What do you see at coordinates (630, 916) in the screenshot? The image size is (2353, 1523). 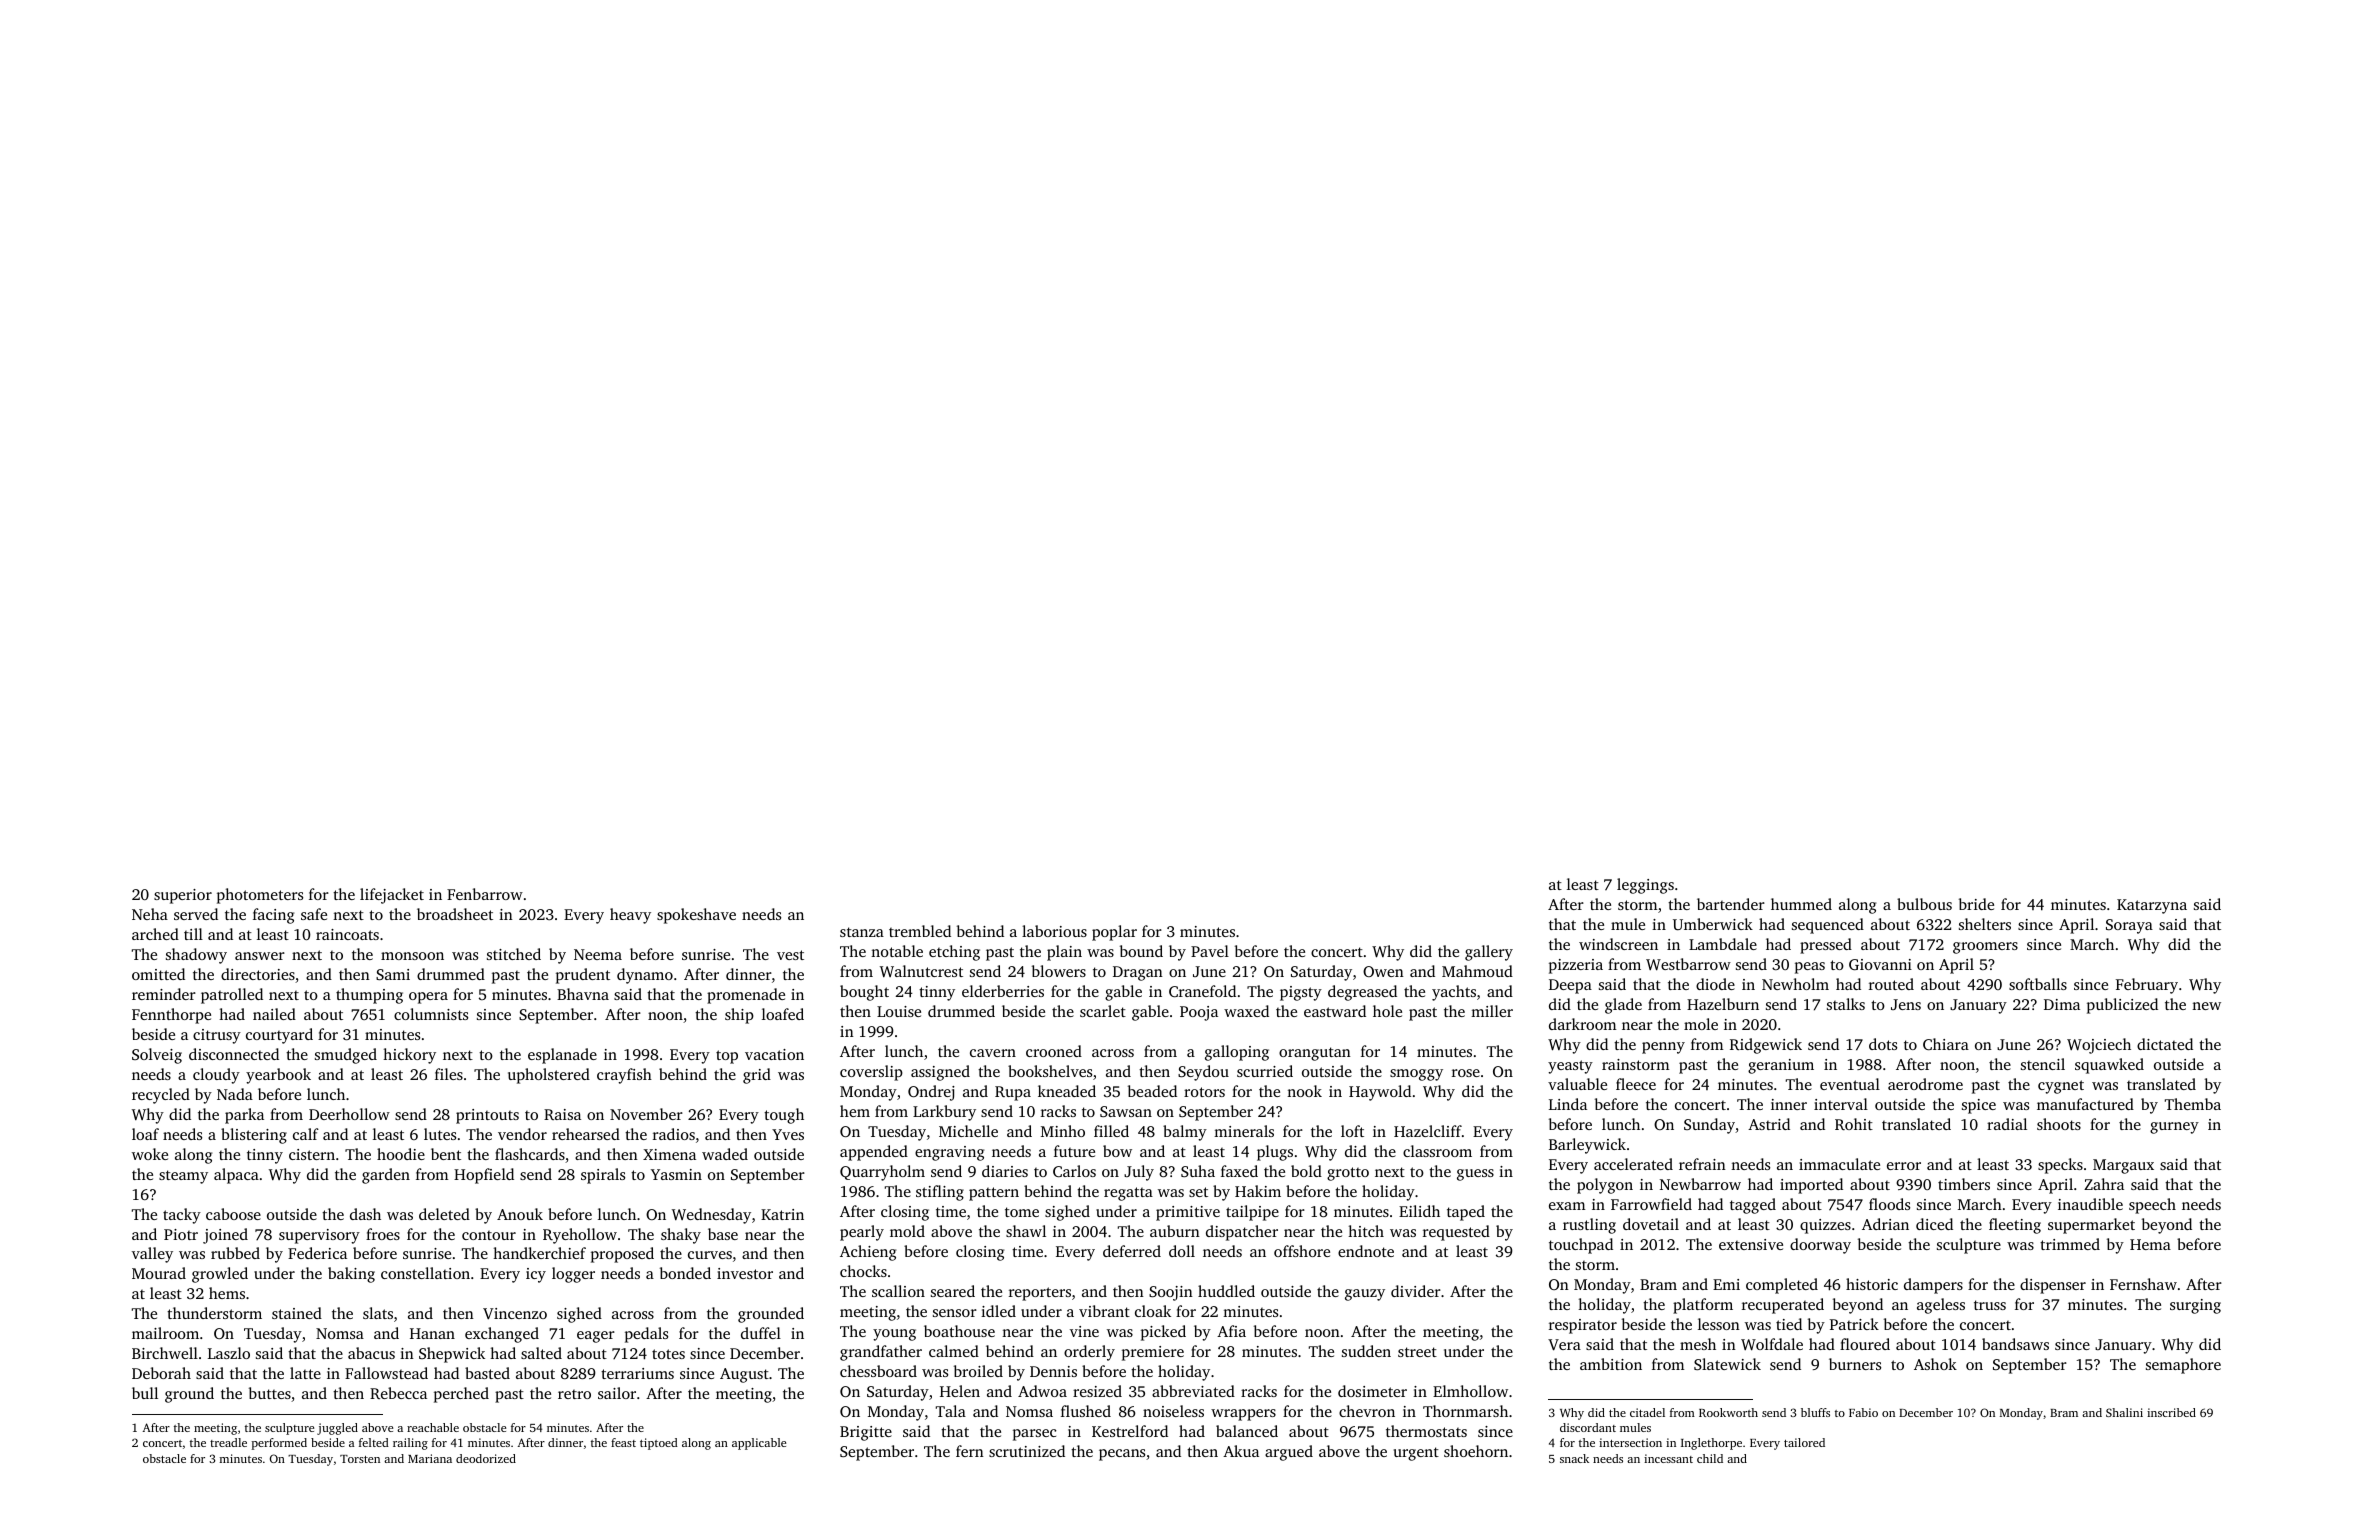 I see `heavy` at bounding box center [630, 916].
